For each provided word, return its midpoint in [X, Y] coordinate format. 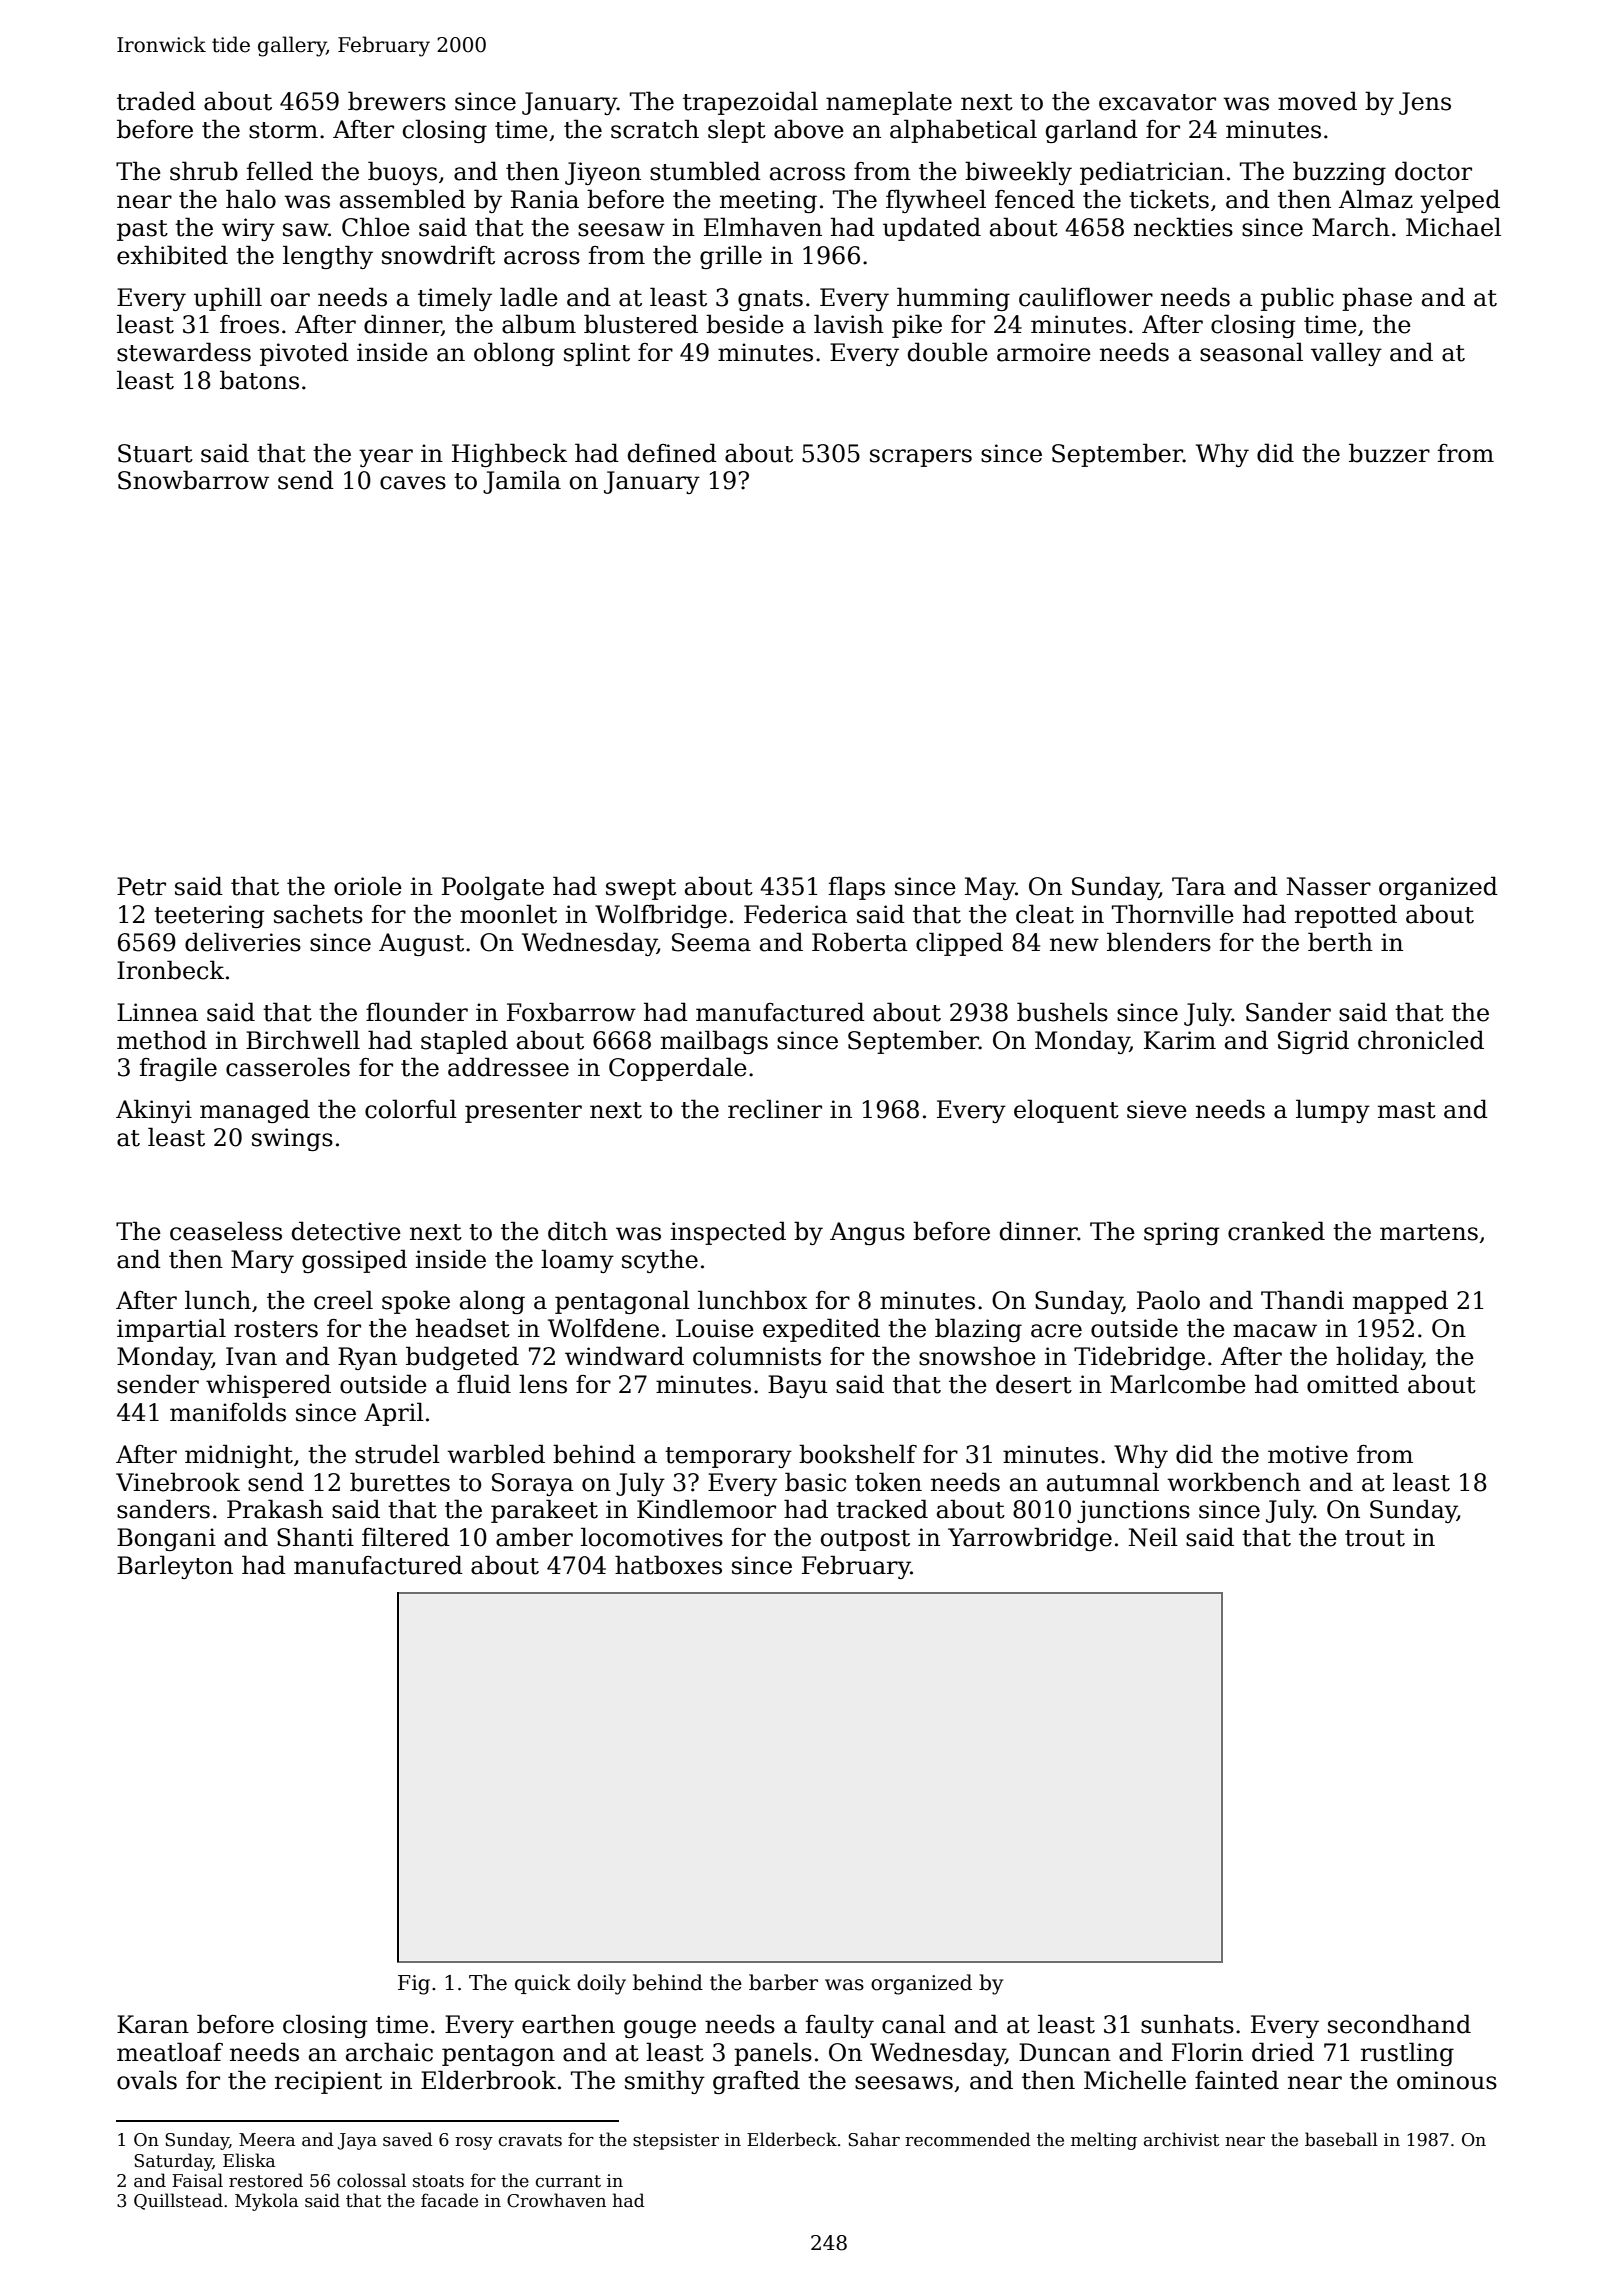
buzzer [1389, 453]
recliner [775, 1109]
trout [1375, 1538]
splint [597, 354]
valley [1346, 354]
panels [773, 2054]
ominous [1447, 2080]
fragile [178, 1069]
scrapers [921, 458]
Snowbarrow [193, 480]
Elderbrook [488, 2080]
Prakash [275, 1509]
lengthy [328, 257]
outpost [865, 1540]
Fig [414, 1985]
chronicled [1421, 1040]
